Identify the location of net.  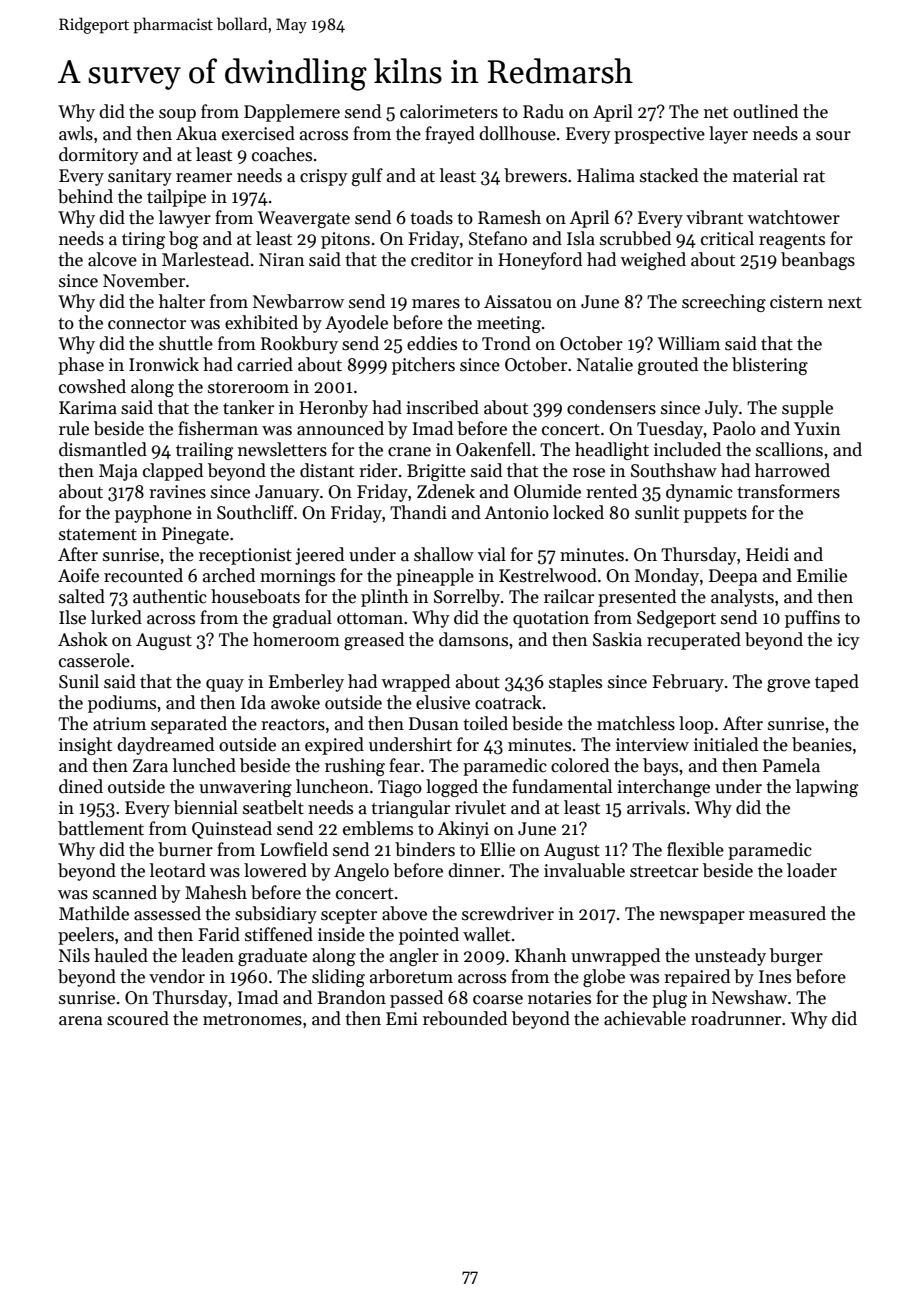
(716, 113).
